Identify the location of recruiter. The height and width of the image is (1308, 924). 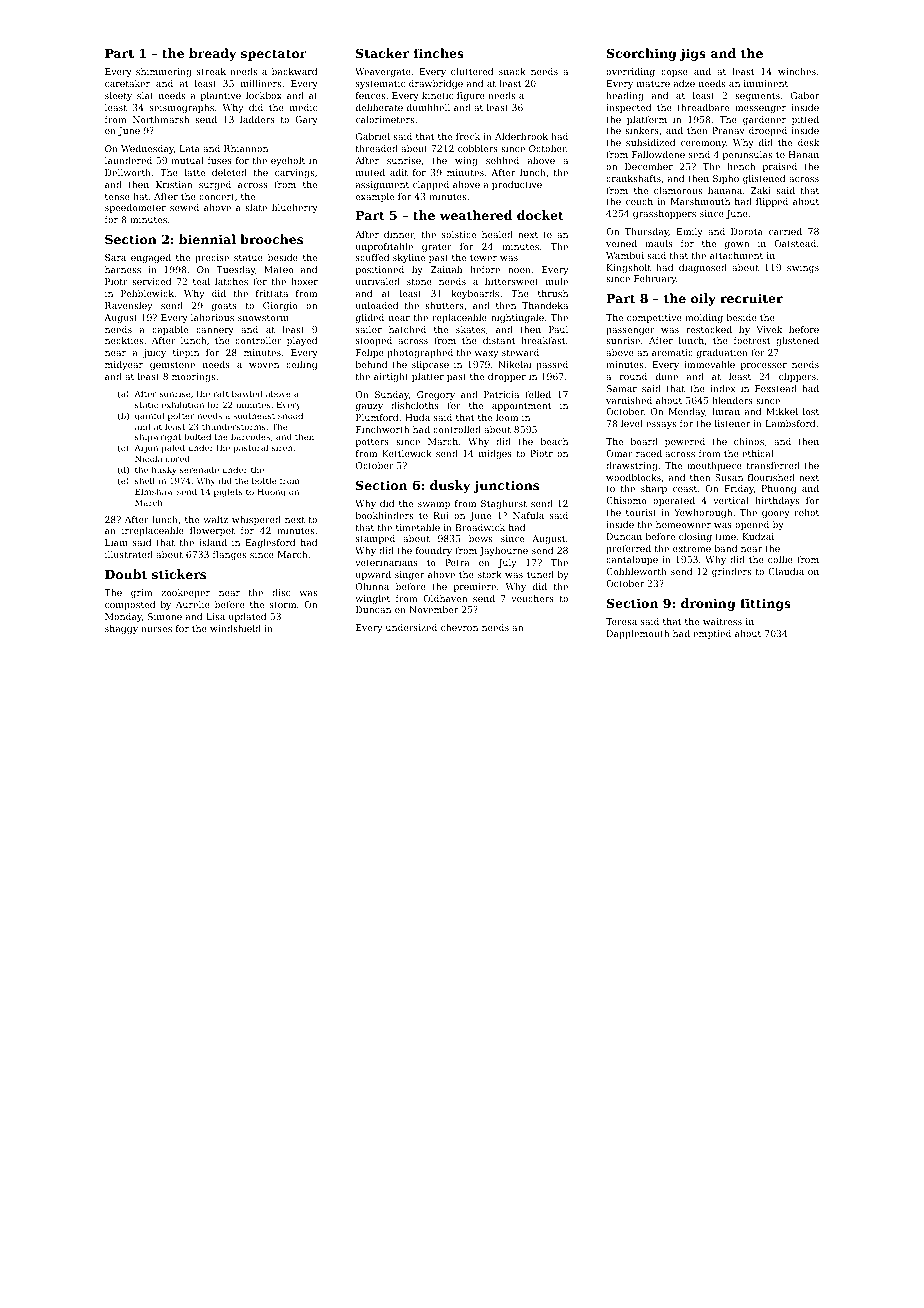
(751, 298).
